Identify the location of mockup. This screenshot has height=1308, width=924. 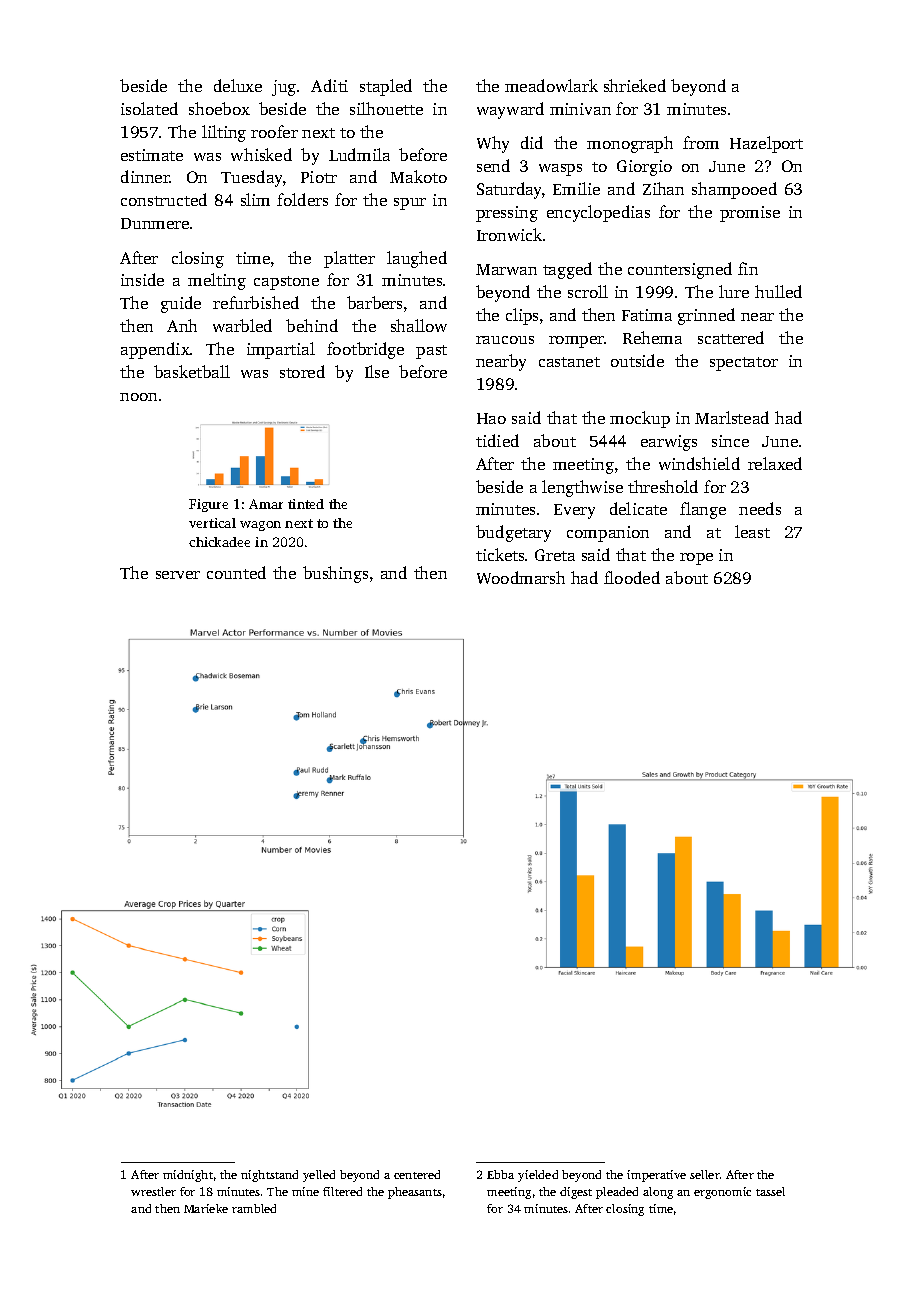
(640, 419).
